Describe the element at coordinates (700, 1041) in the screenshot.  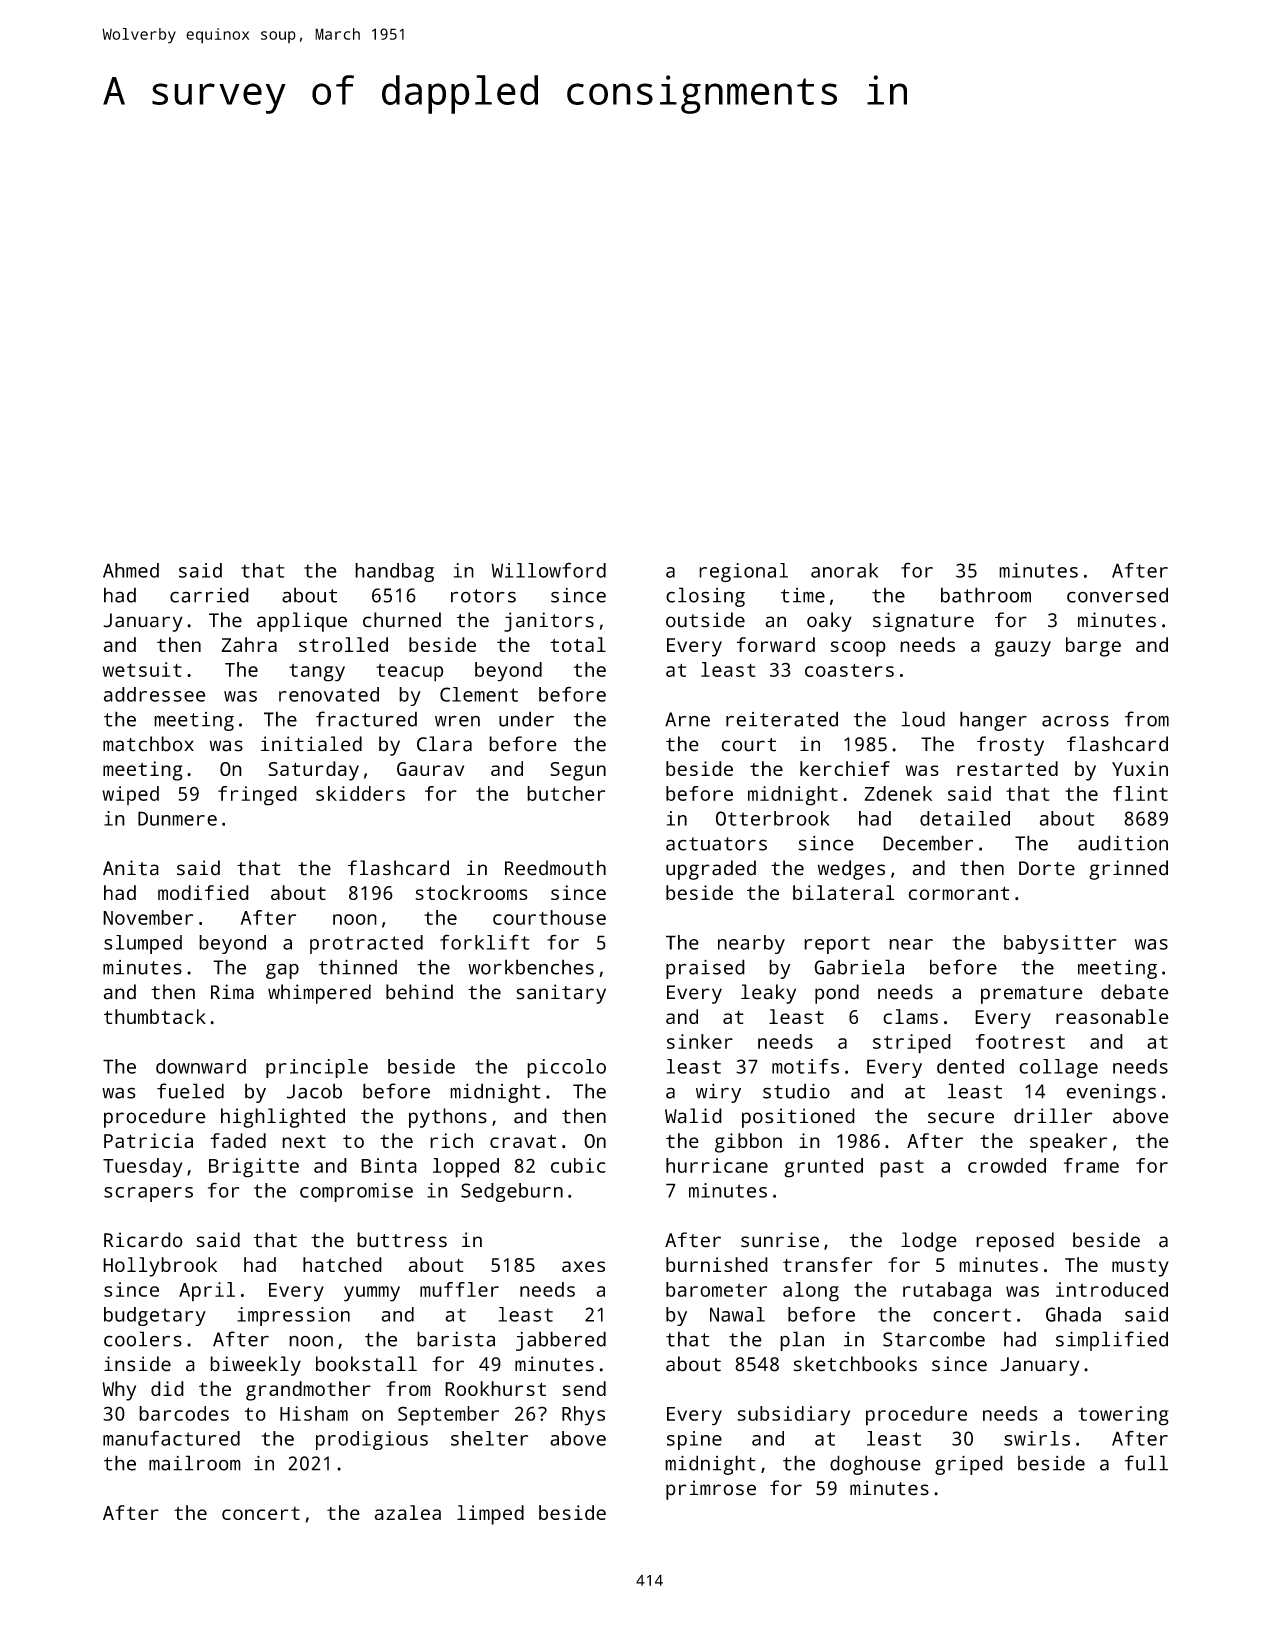
I see `sinker` at that location.
